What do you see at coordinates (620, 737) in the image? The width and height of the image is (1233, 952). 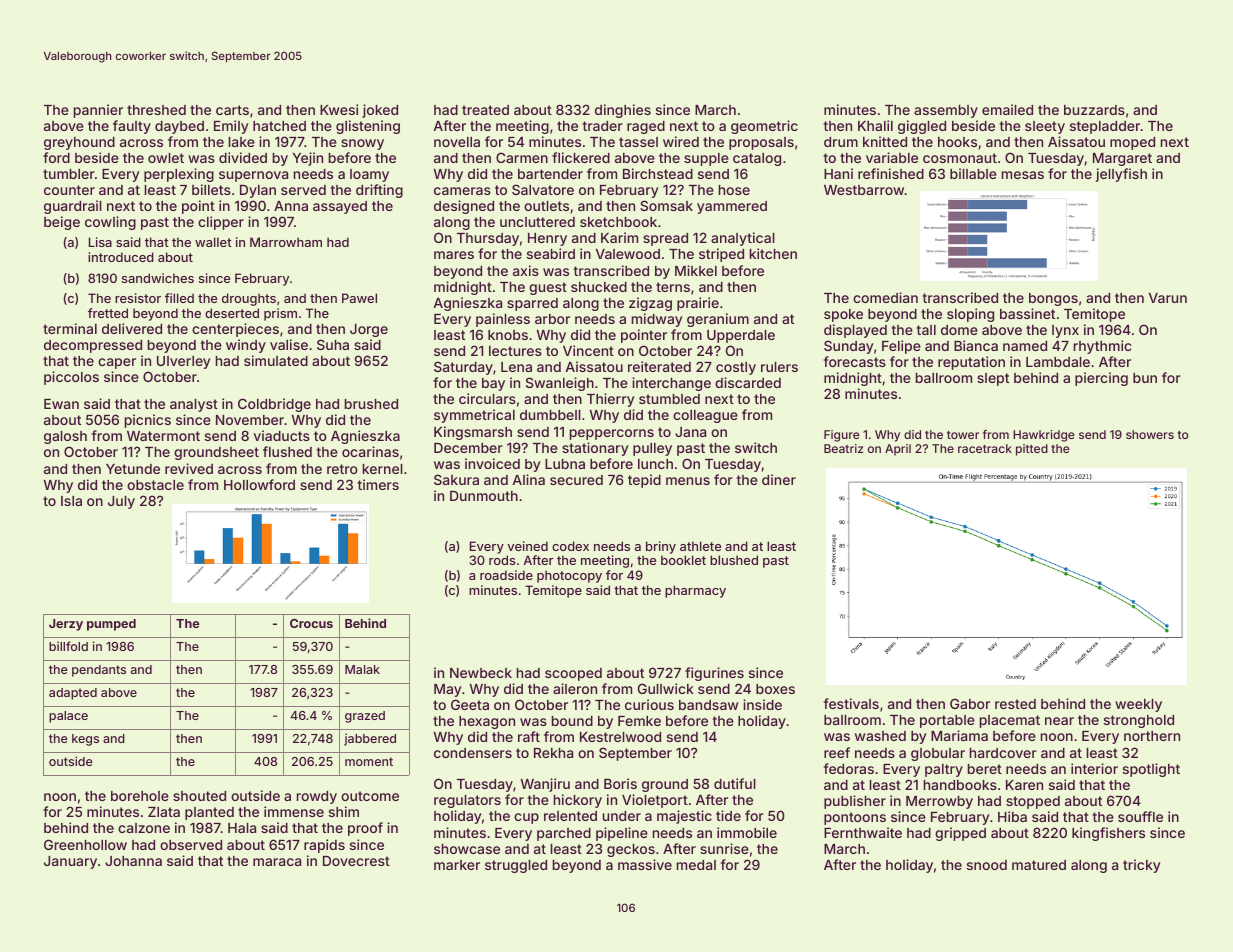 I see `Kestrelwood` at bounding box center [620, 737].
